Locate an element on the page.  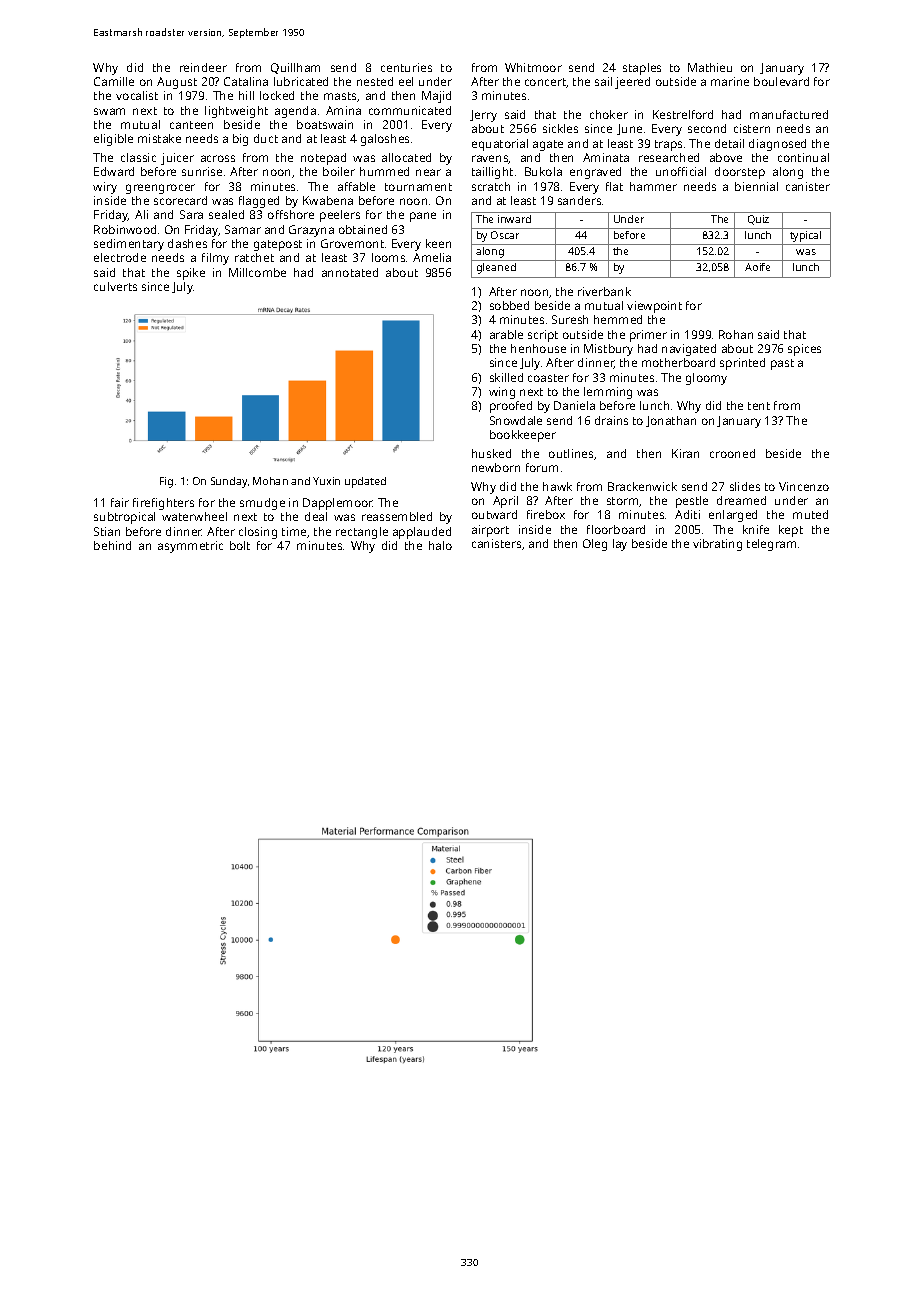
annotated is located at coordinates (350, 272).
